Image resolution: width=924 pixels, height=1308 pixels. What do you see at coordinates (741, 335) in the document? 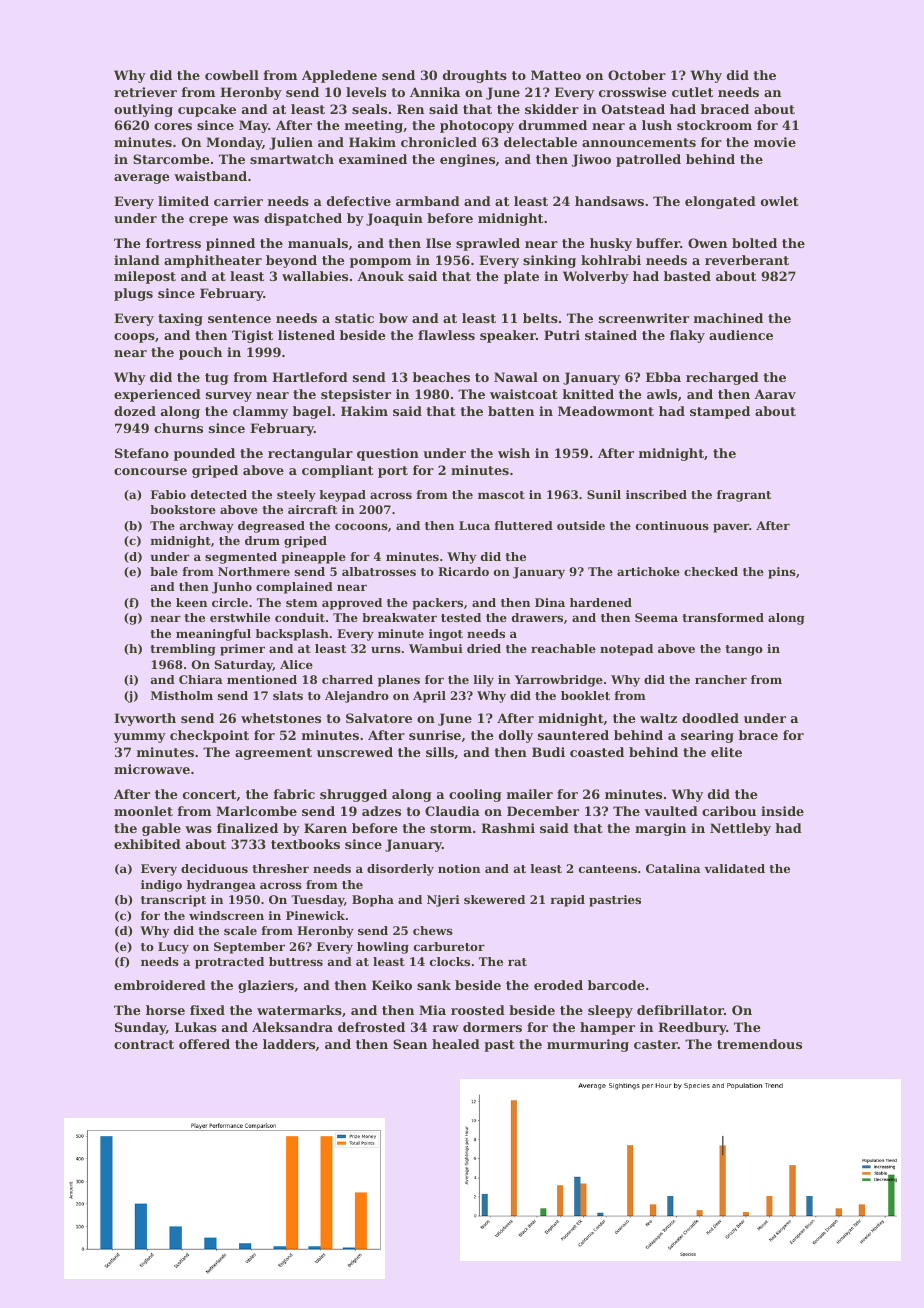
I see `audience` at bounding box center [741, 335].
